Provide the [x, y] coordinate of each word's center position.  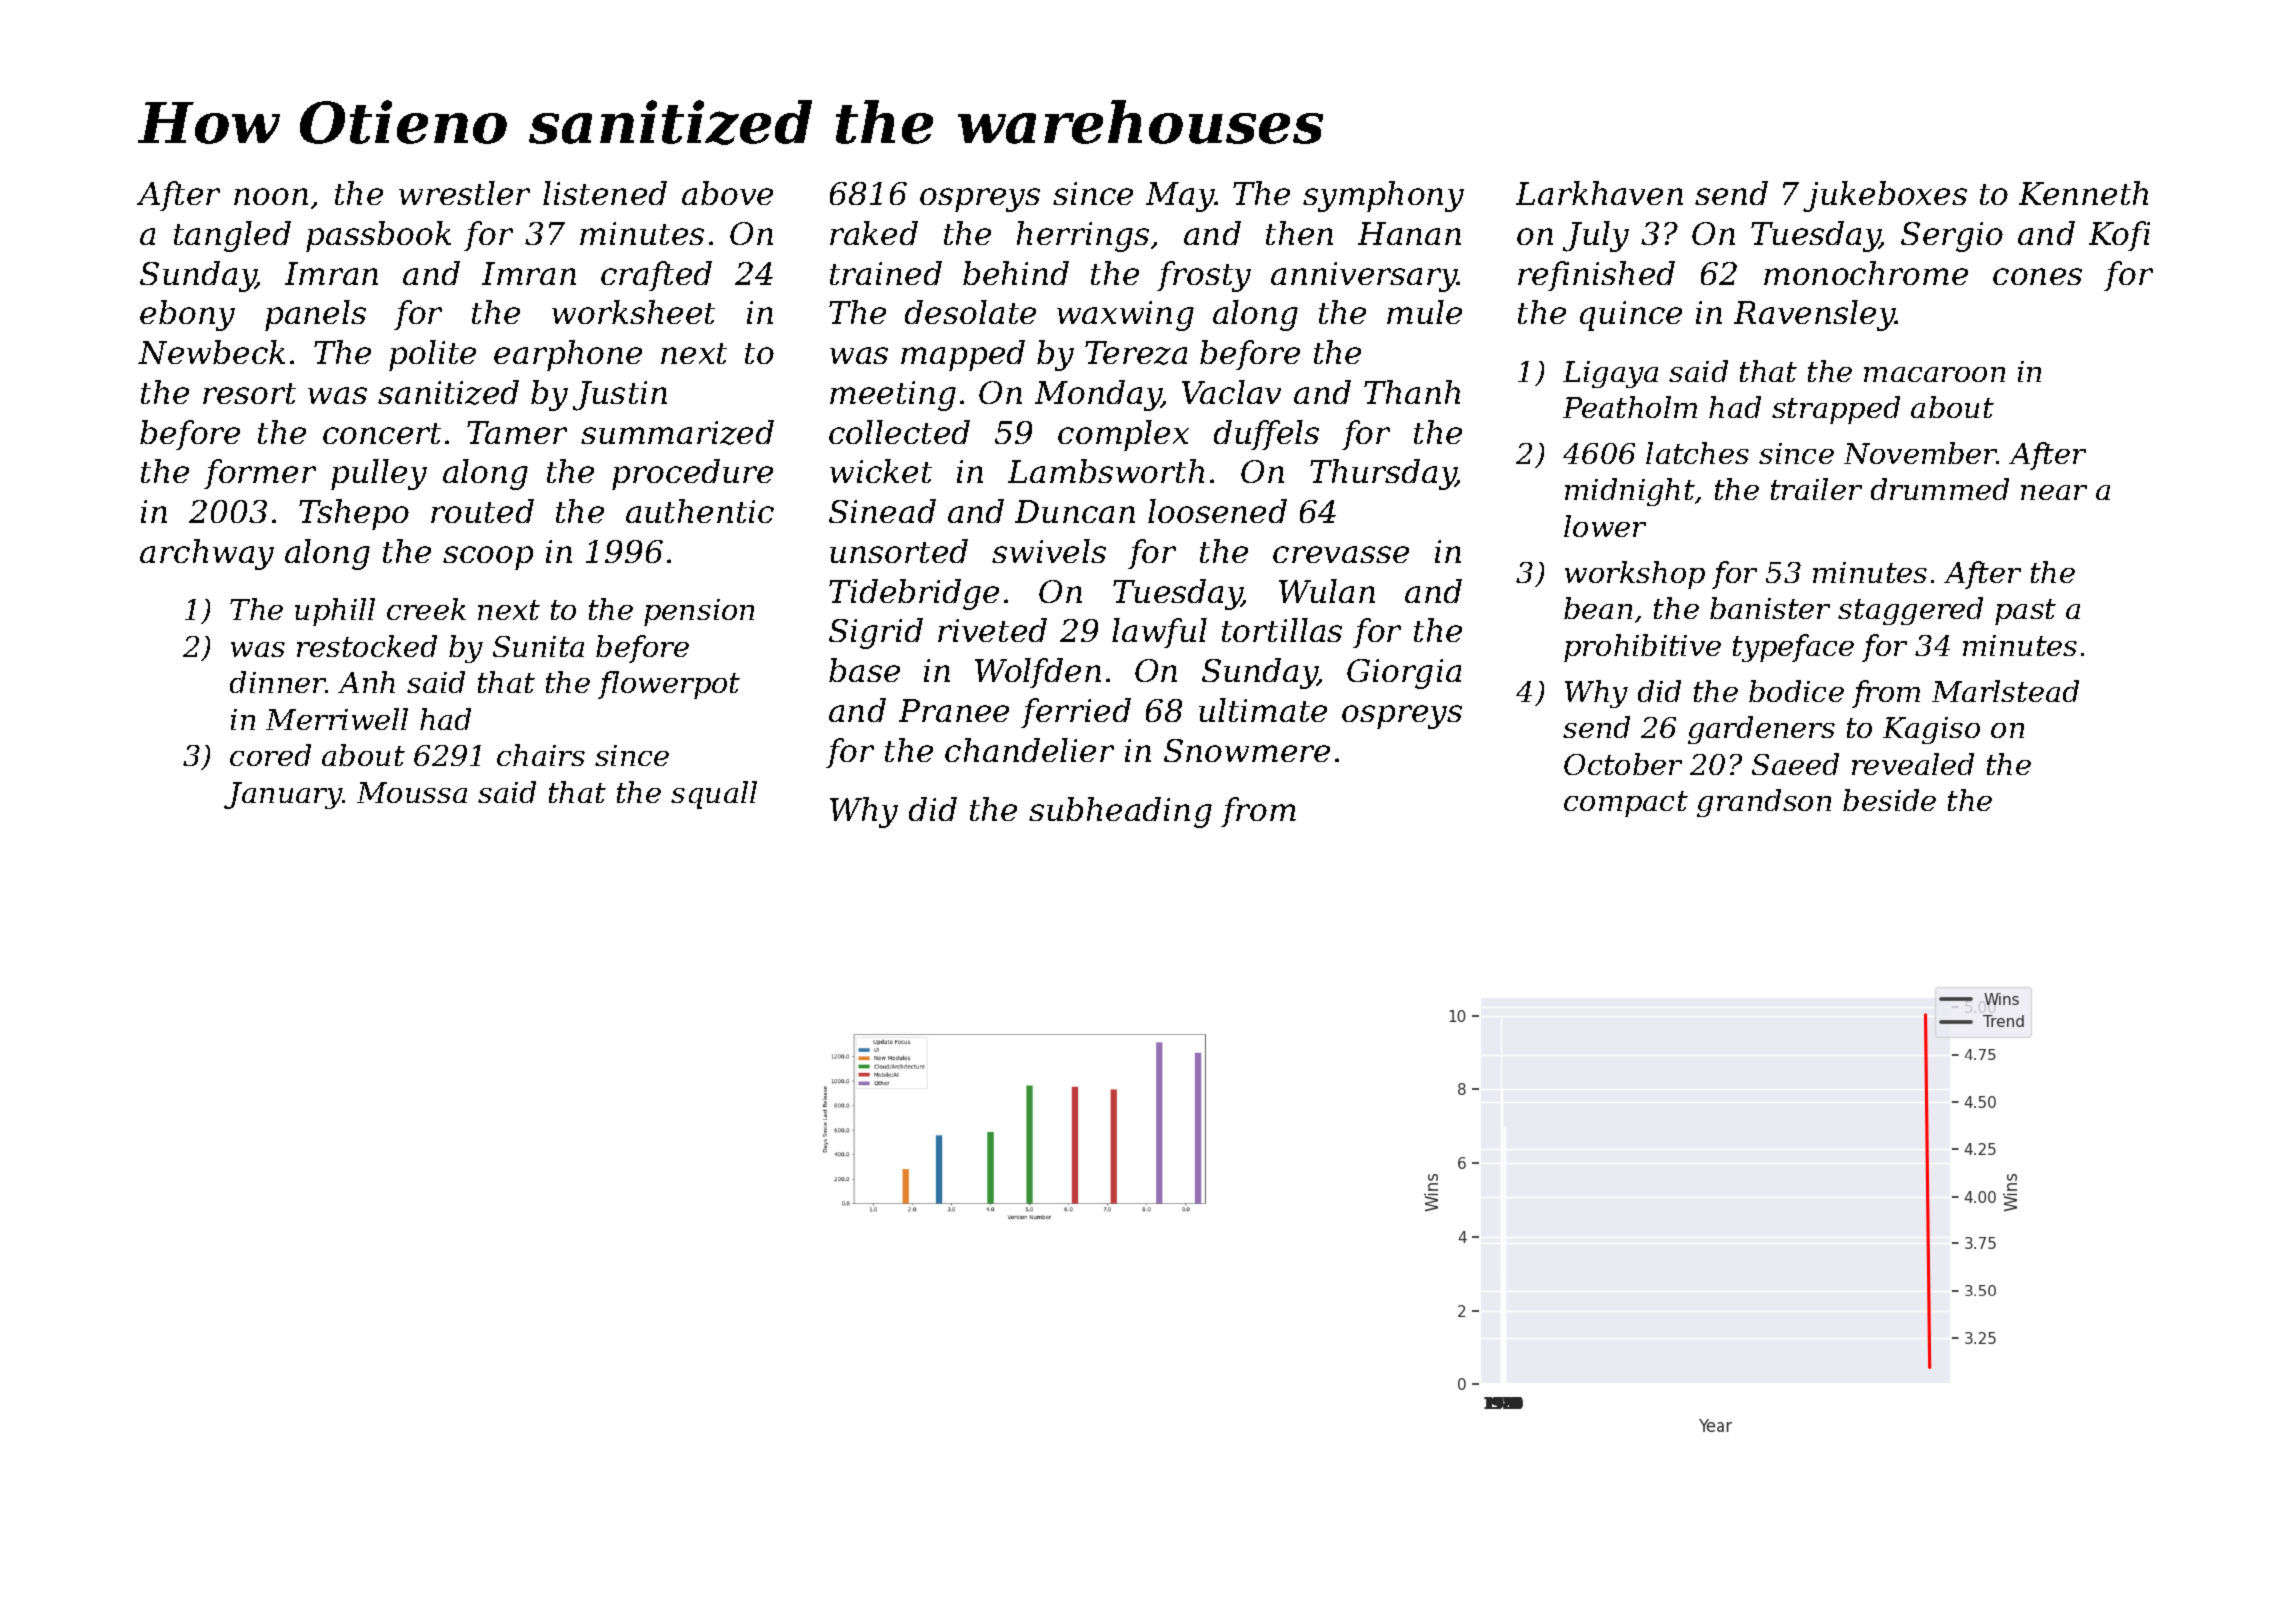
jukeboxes [1885, 196]
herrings [1083, 236]
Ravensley [1814, 315]
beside [1889, 800]
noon [271, 196]
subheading [1120, 812]
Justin [620, 396]
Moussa [412, 792]
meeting [893, 396]
